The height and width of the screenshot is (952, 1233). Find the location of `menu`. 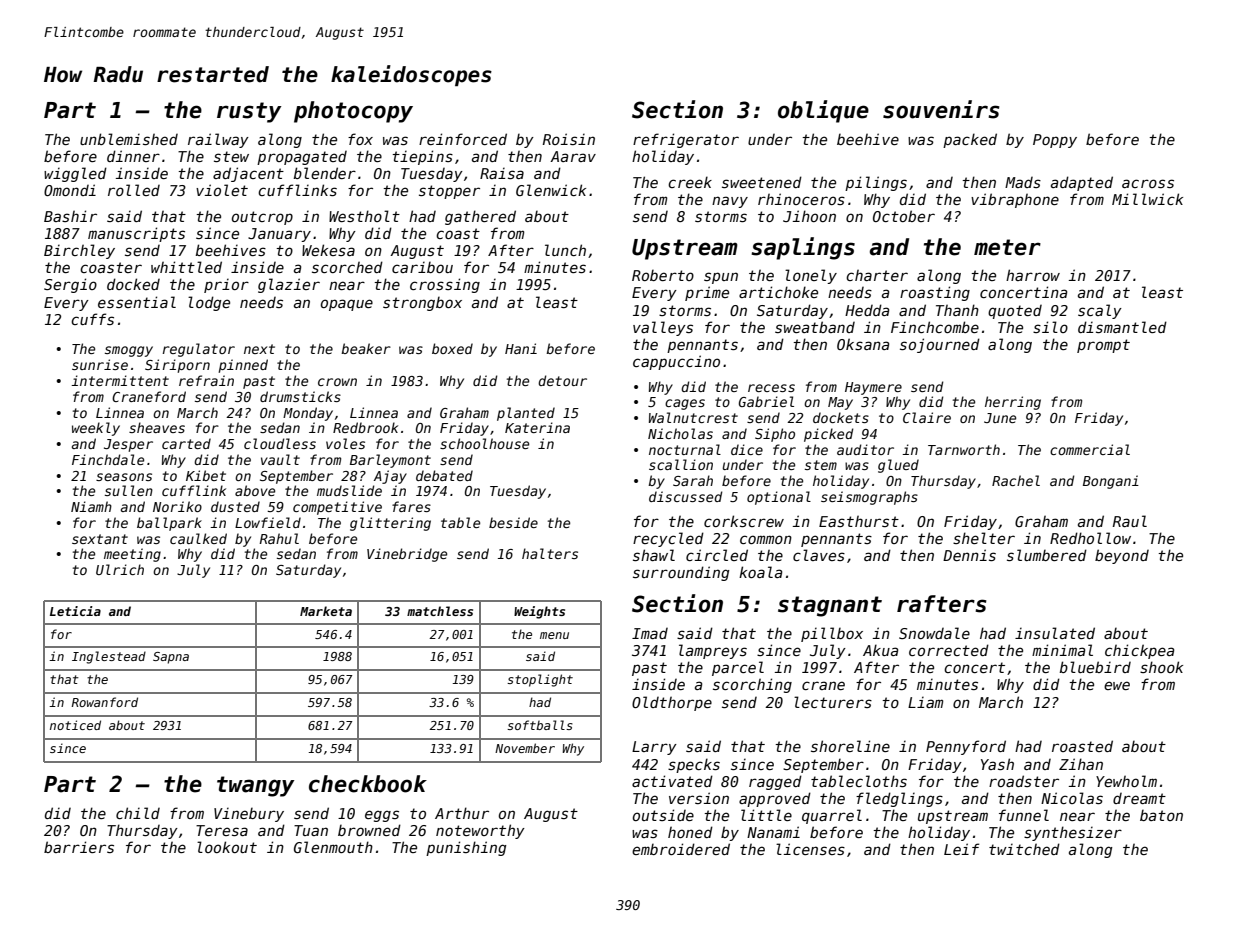

menu is located at coordinates (554, 635).
